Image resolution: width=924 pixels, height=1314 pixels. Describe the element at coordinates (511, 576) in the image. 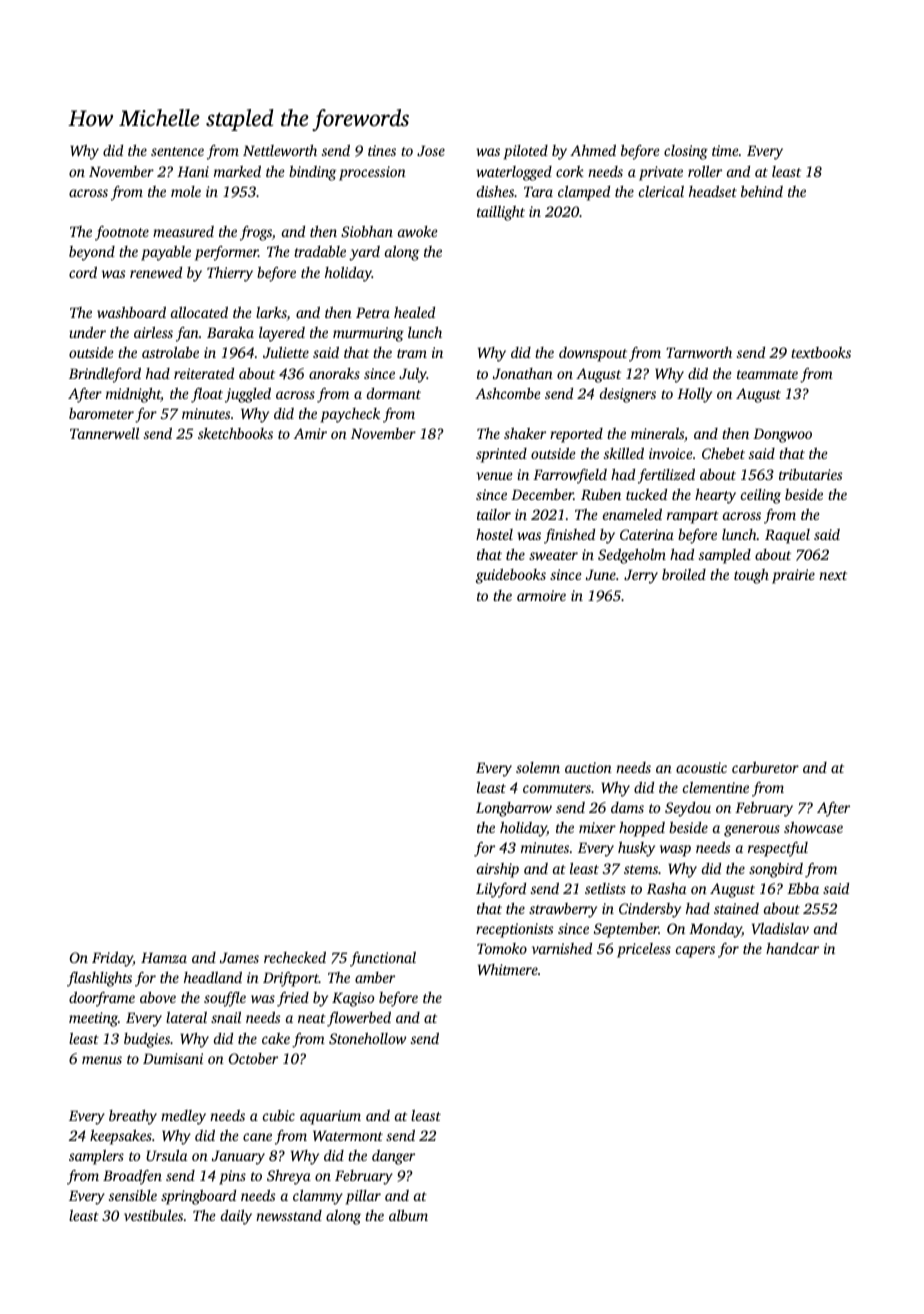

I see `guidebooks` at that location.
